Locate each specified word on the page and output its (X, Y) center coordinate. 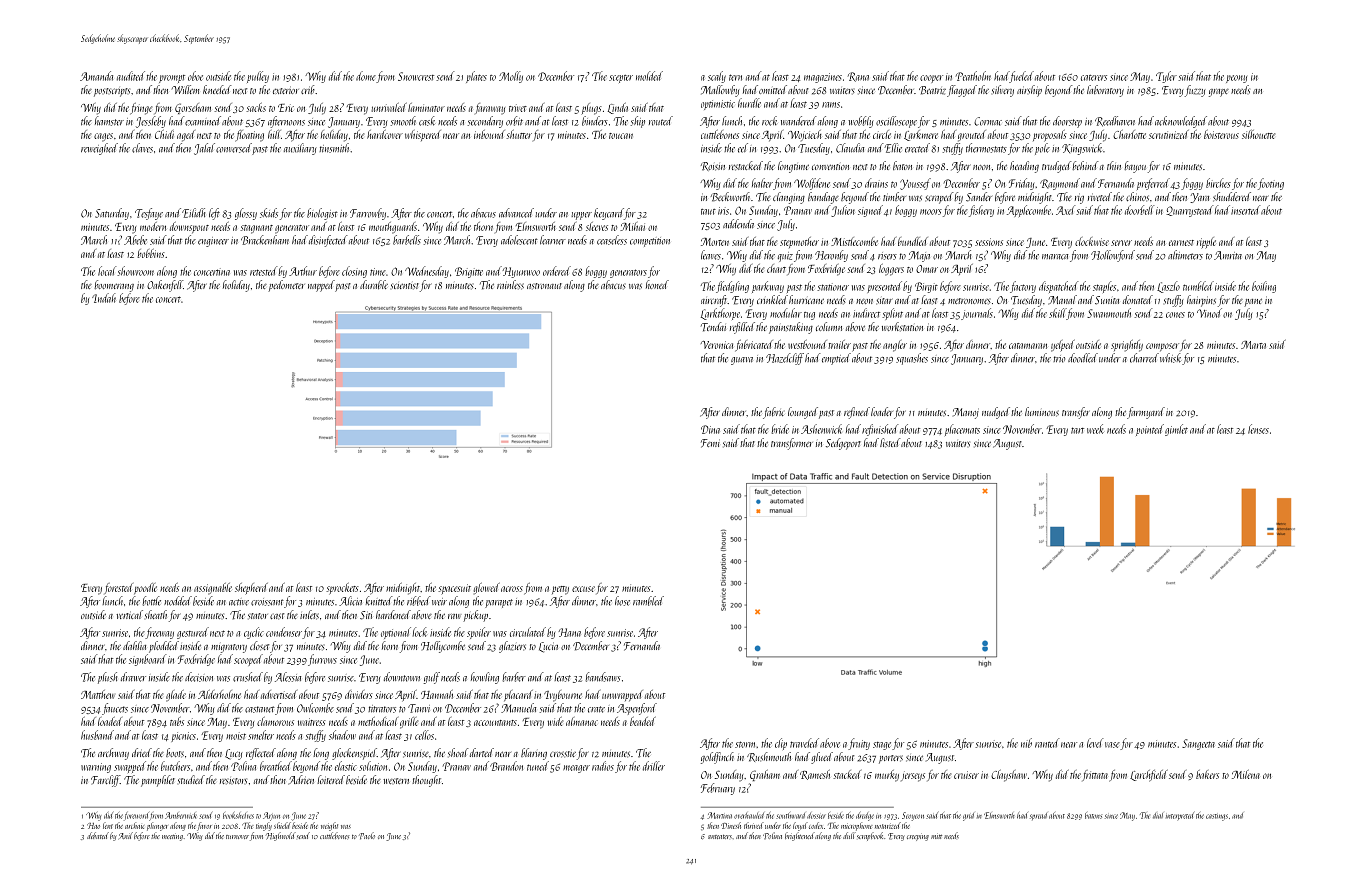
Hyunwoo (521, 272)
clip (781, 744)
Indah (104, 298)
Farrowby (368, 214)
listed (890, 443)
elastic (346, 766)
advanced (516, 213)
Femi (710, 443)
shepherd (251, 589)
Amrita (1228, 255)
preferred (1153, 184)
